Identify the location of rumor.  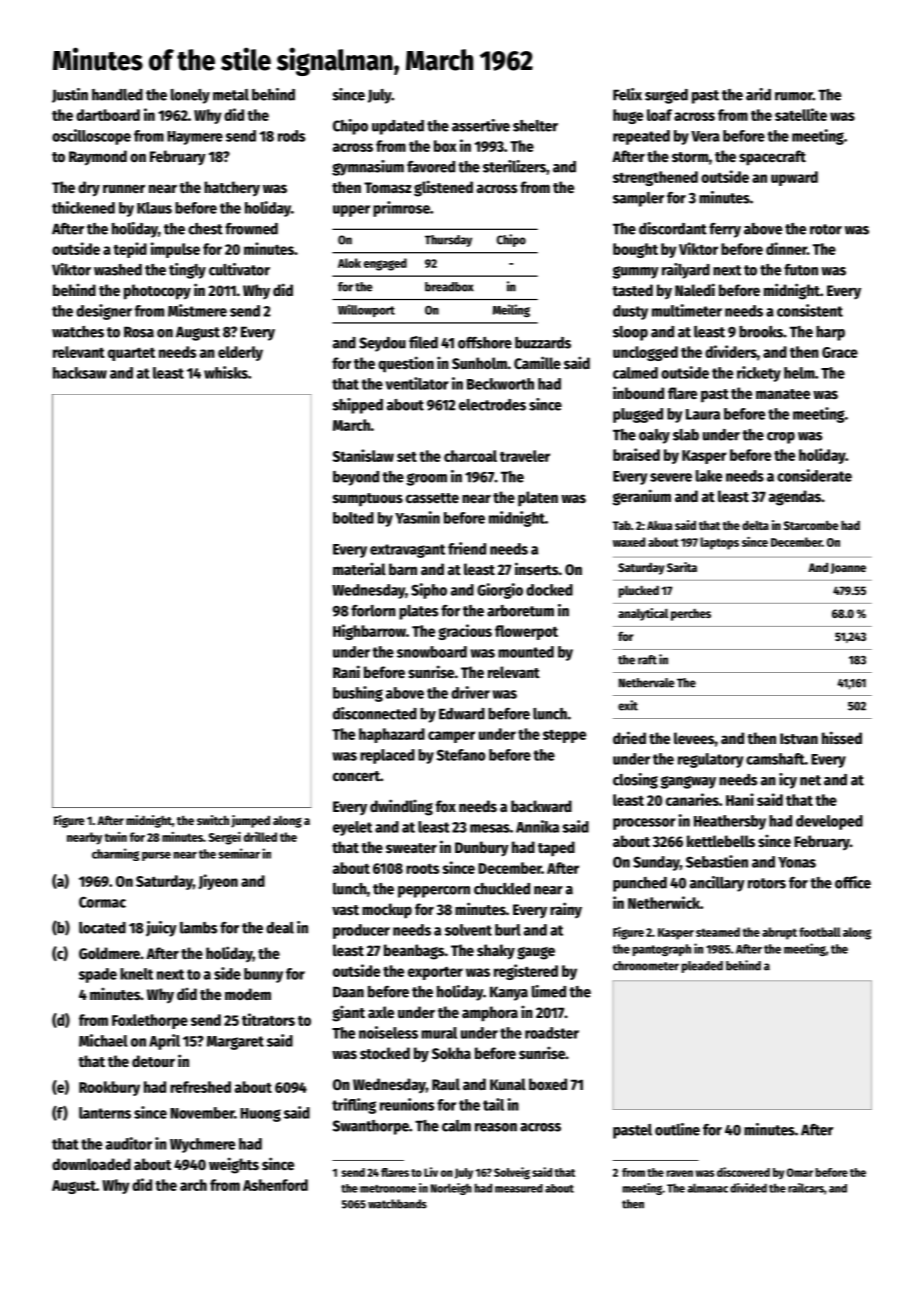
(794, 96).
